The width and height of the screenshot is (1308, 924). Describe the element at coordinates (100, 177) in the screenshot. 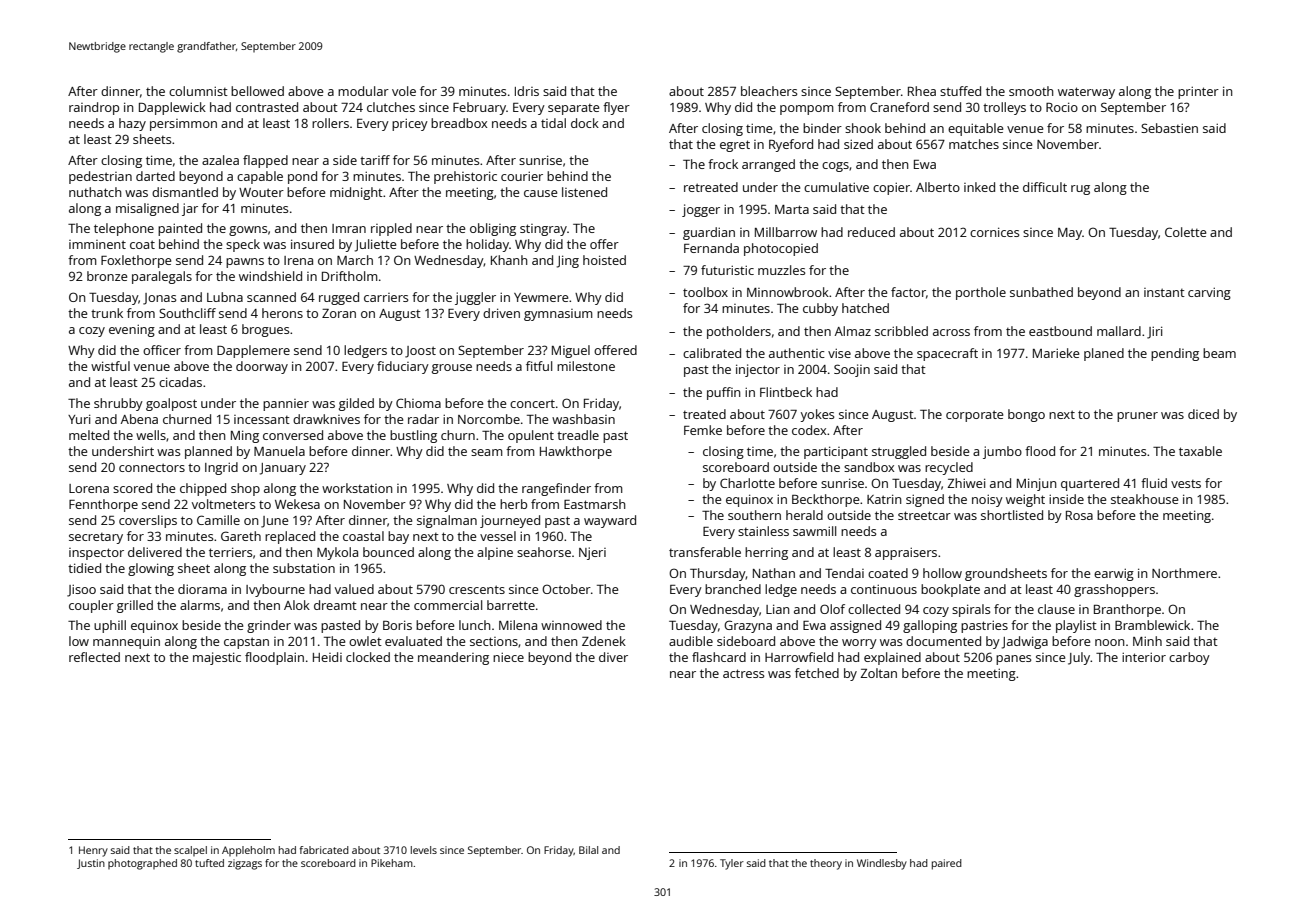

I see `pedestrian` at that location.
